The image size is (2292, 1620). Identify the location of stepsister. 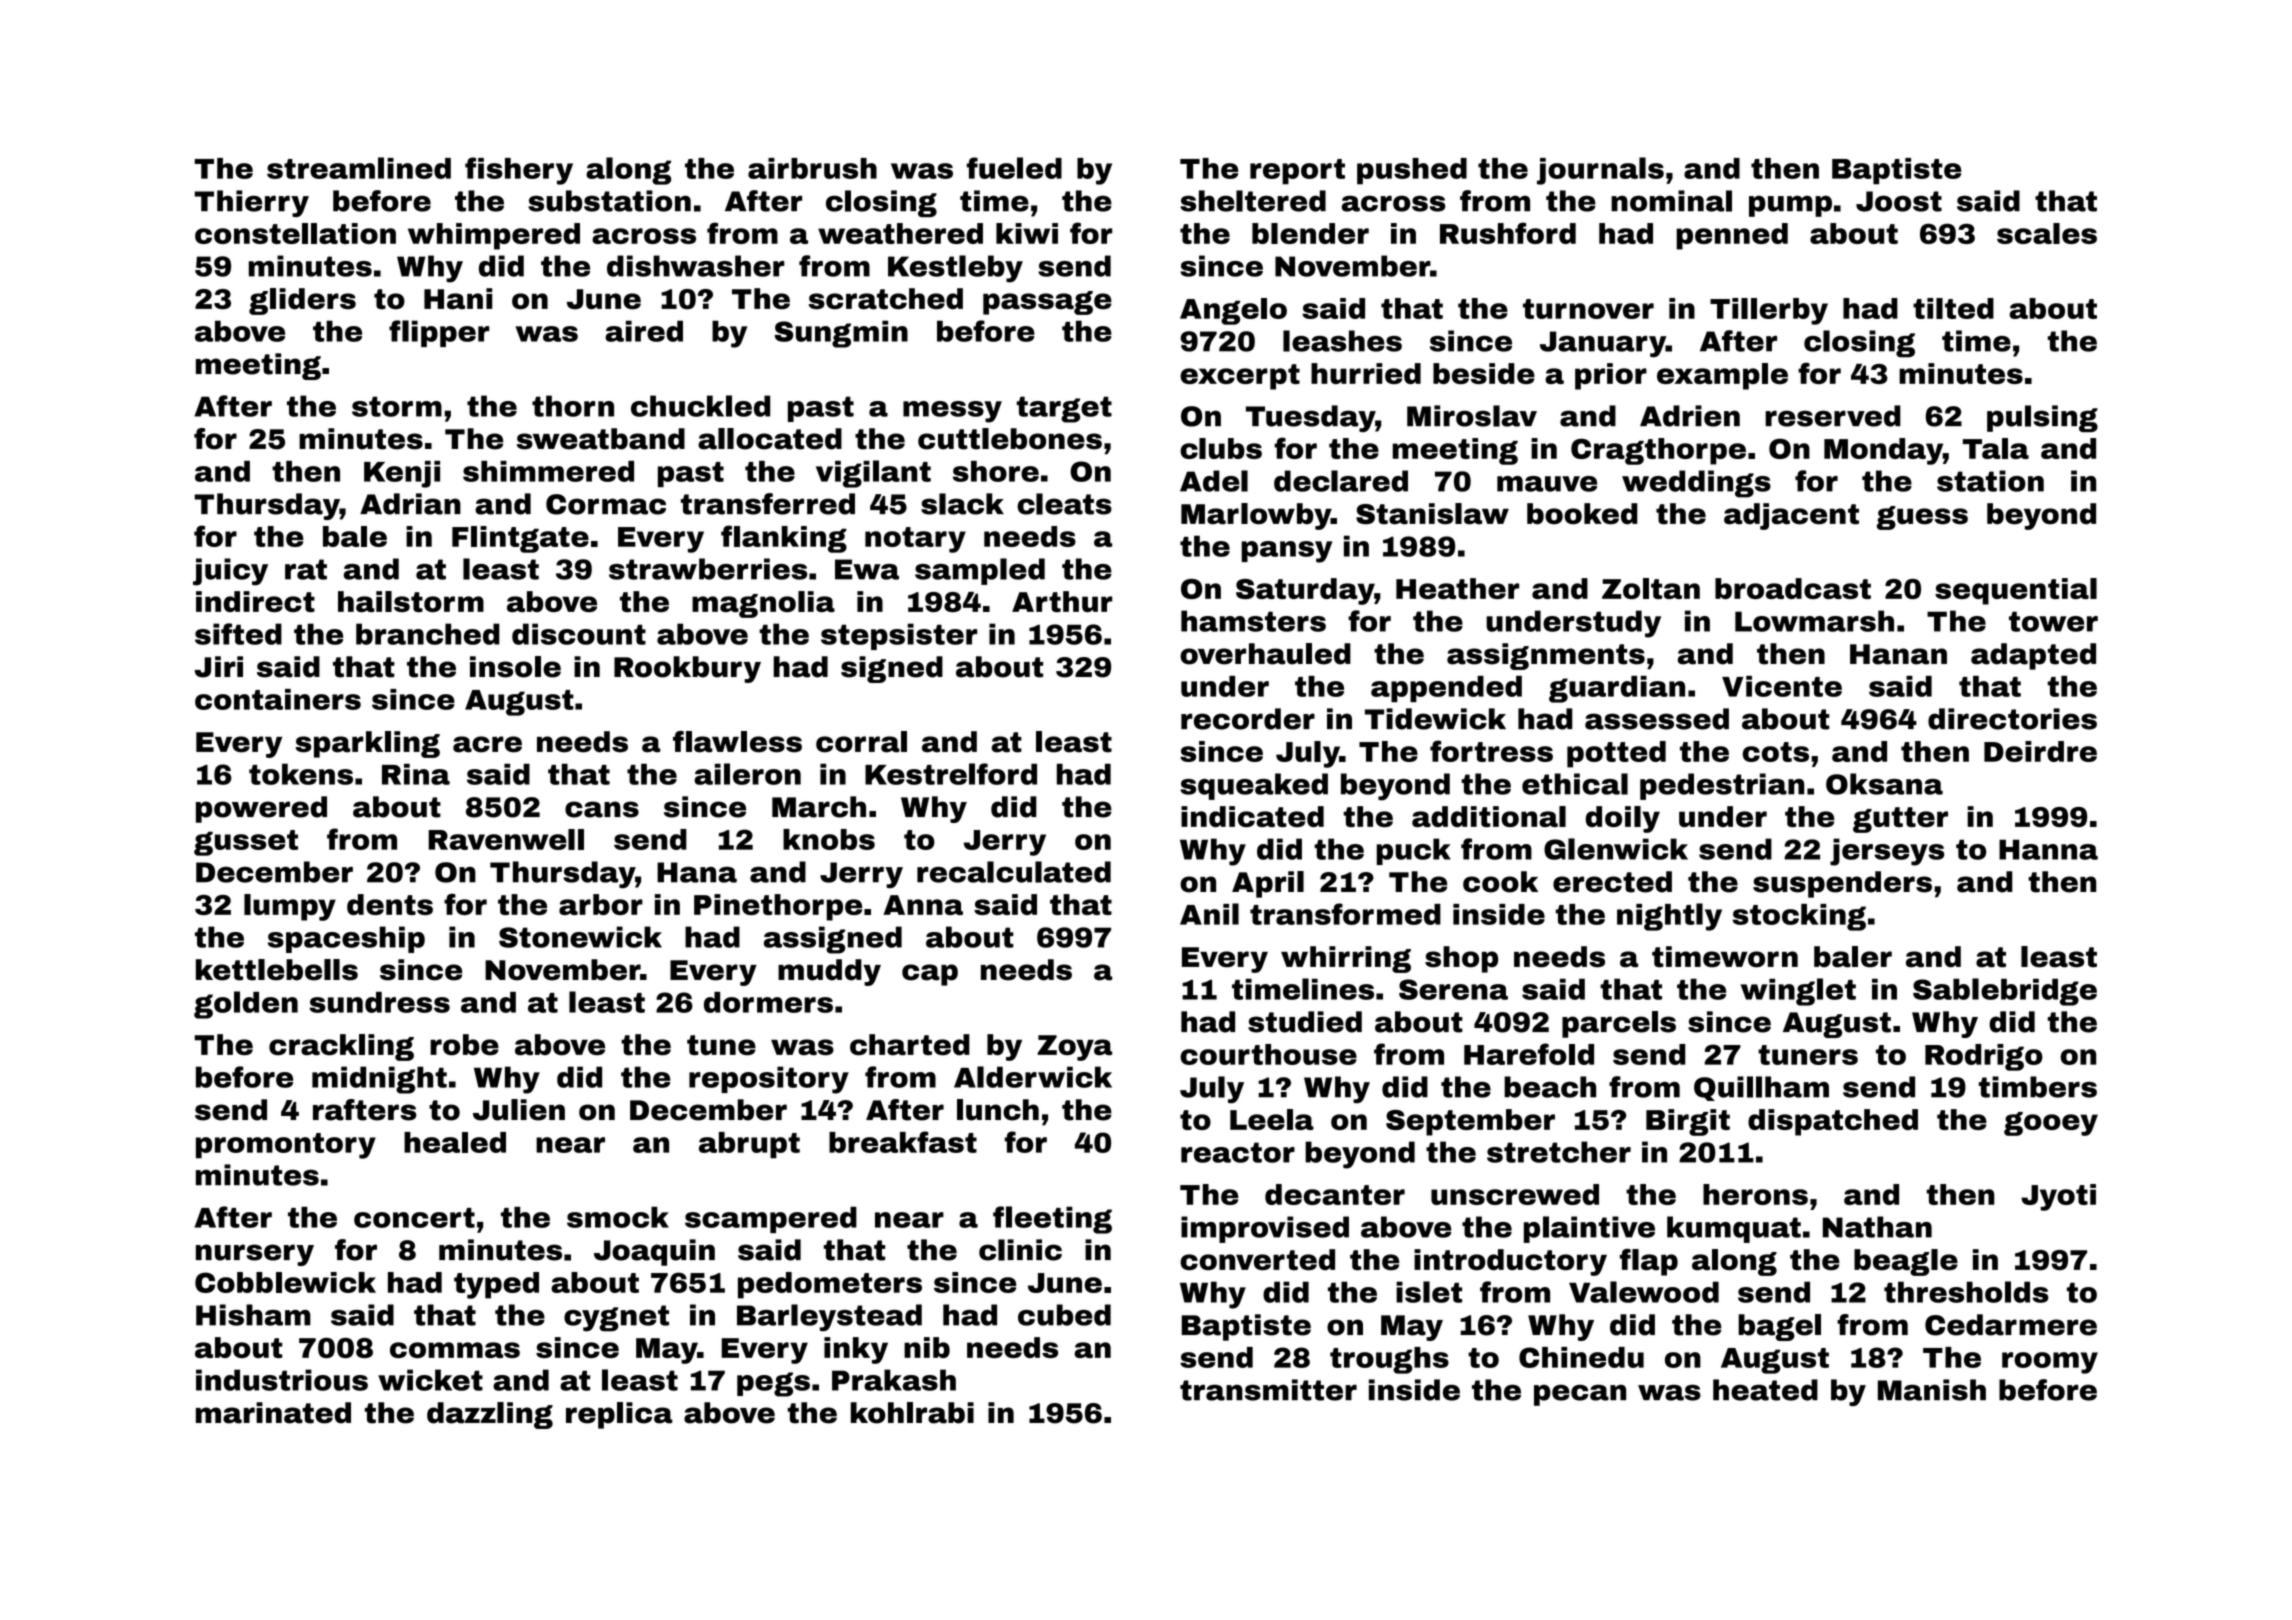
(899, 636).
